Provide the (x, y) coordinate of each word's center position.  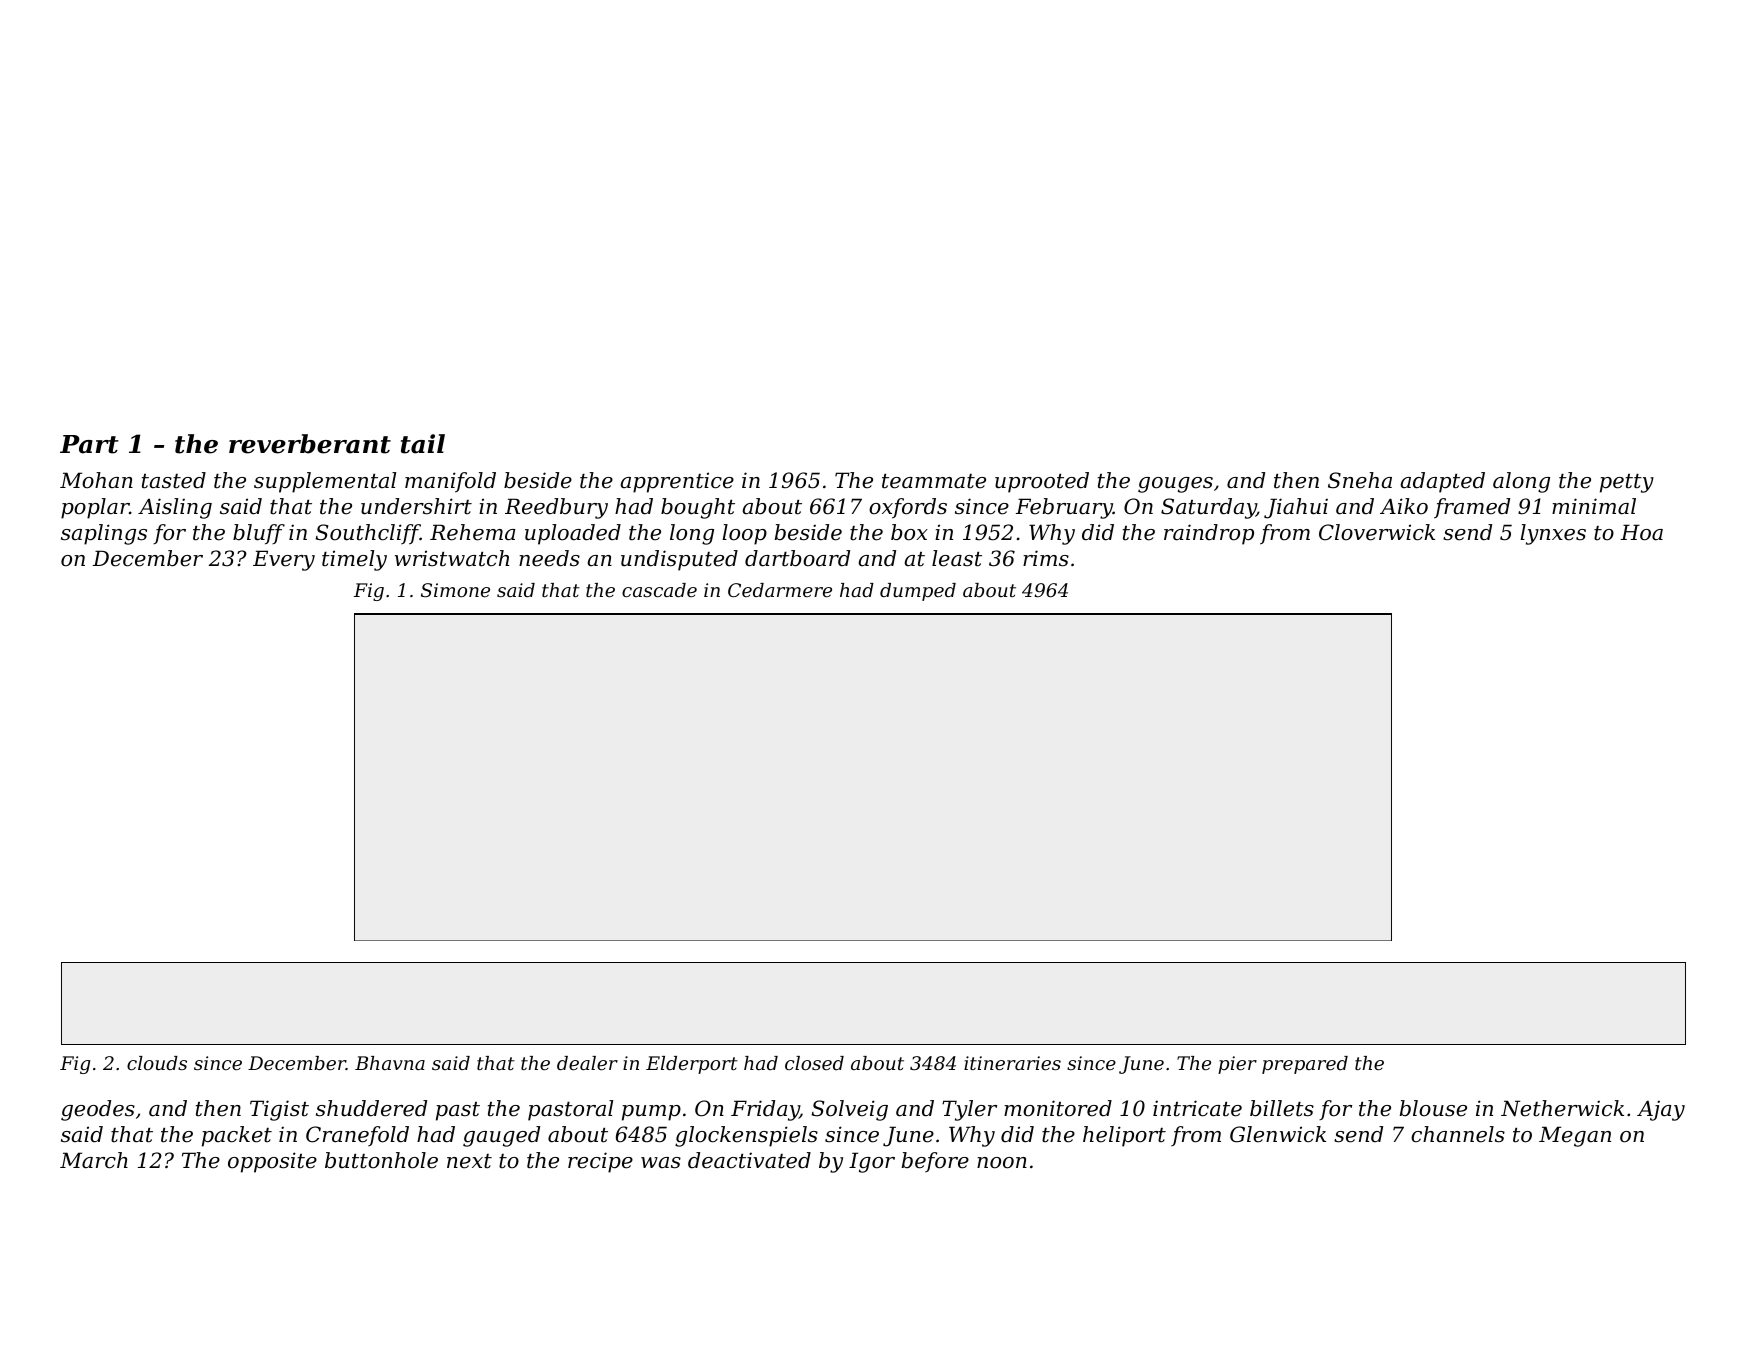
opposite (272, 1162)
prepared (1305, 1065)
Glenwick (1278, 1134)
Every (284, 560)
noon (1002, 1163)
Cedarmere (780, 590)
